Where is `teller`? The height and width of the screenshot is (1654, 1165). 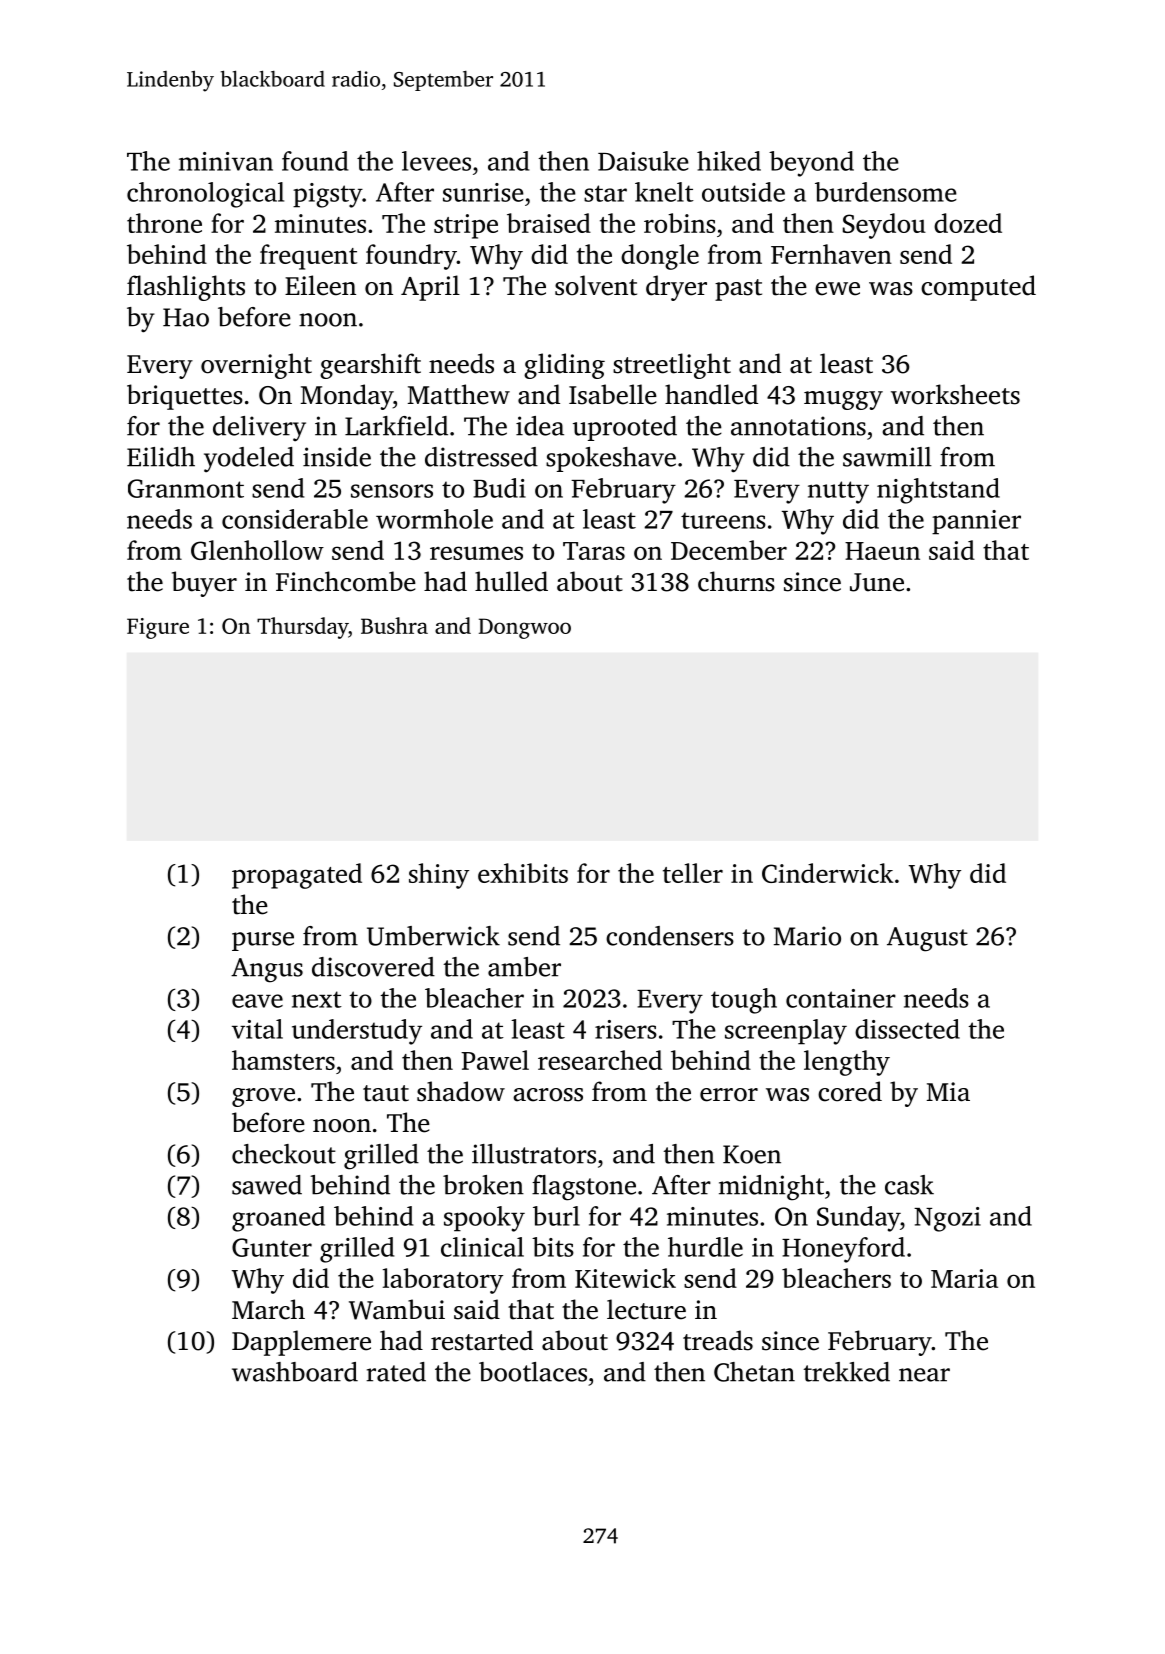
teller is located at coordinates (693, 873).
